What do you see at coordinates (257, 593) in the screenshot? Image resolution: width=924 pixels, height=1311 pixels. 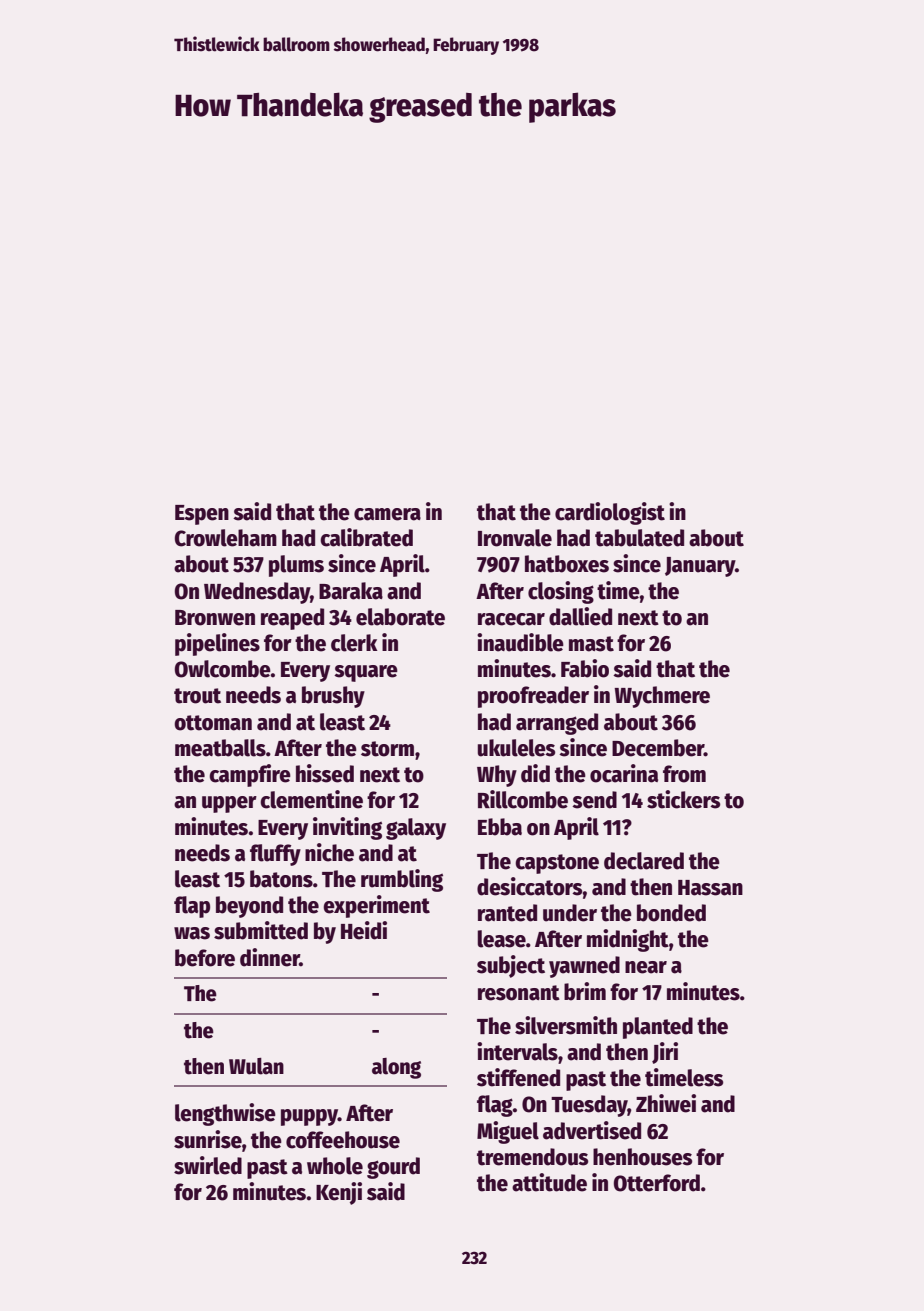 I see `Wednesday` at bounding box center [257, 593].
